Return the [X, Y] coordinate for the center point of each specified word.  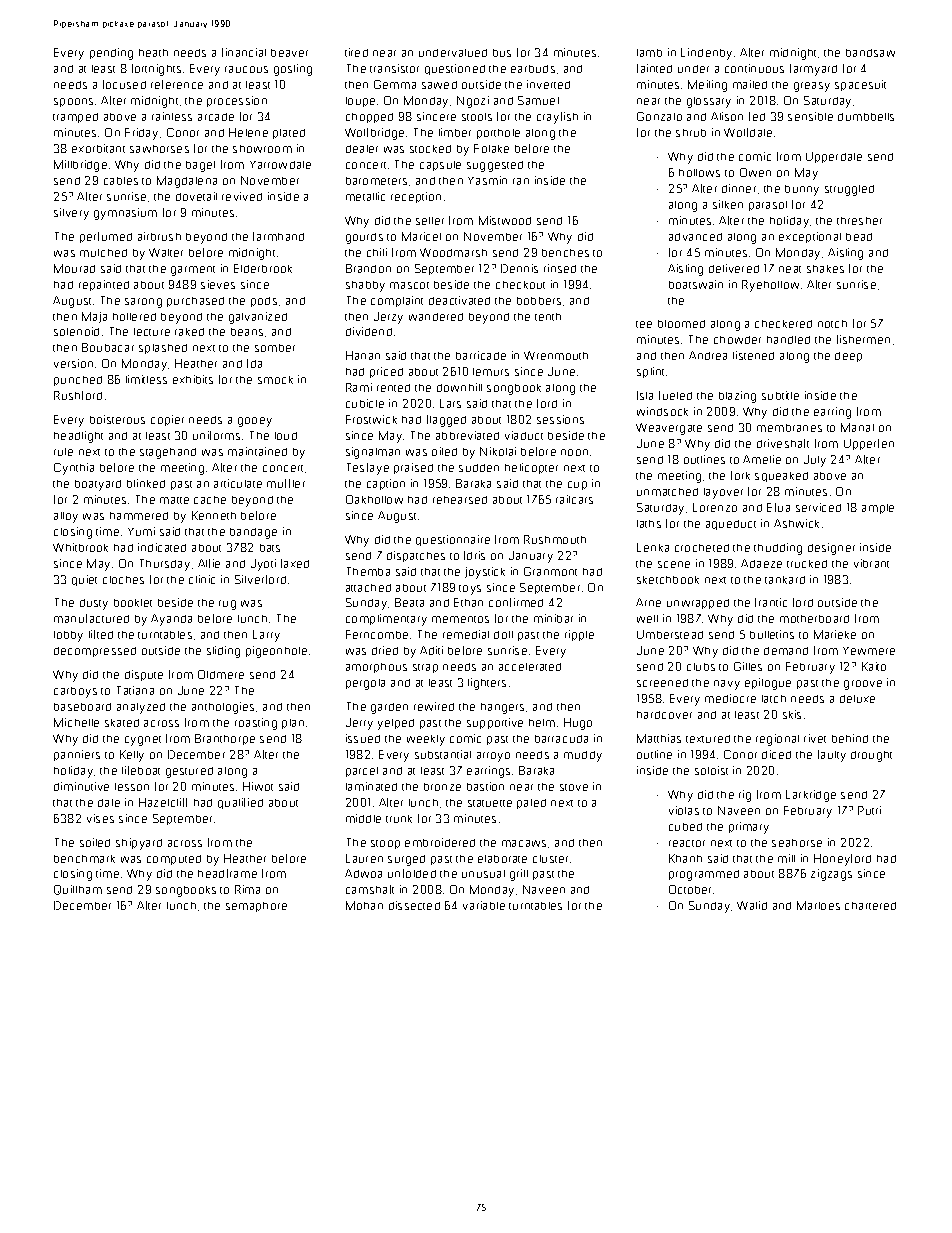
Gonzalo [659, 116]
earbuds [533, 69]
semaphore [256, 907]
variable [484, 905]
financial [244, 52]
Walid [752, 905]
